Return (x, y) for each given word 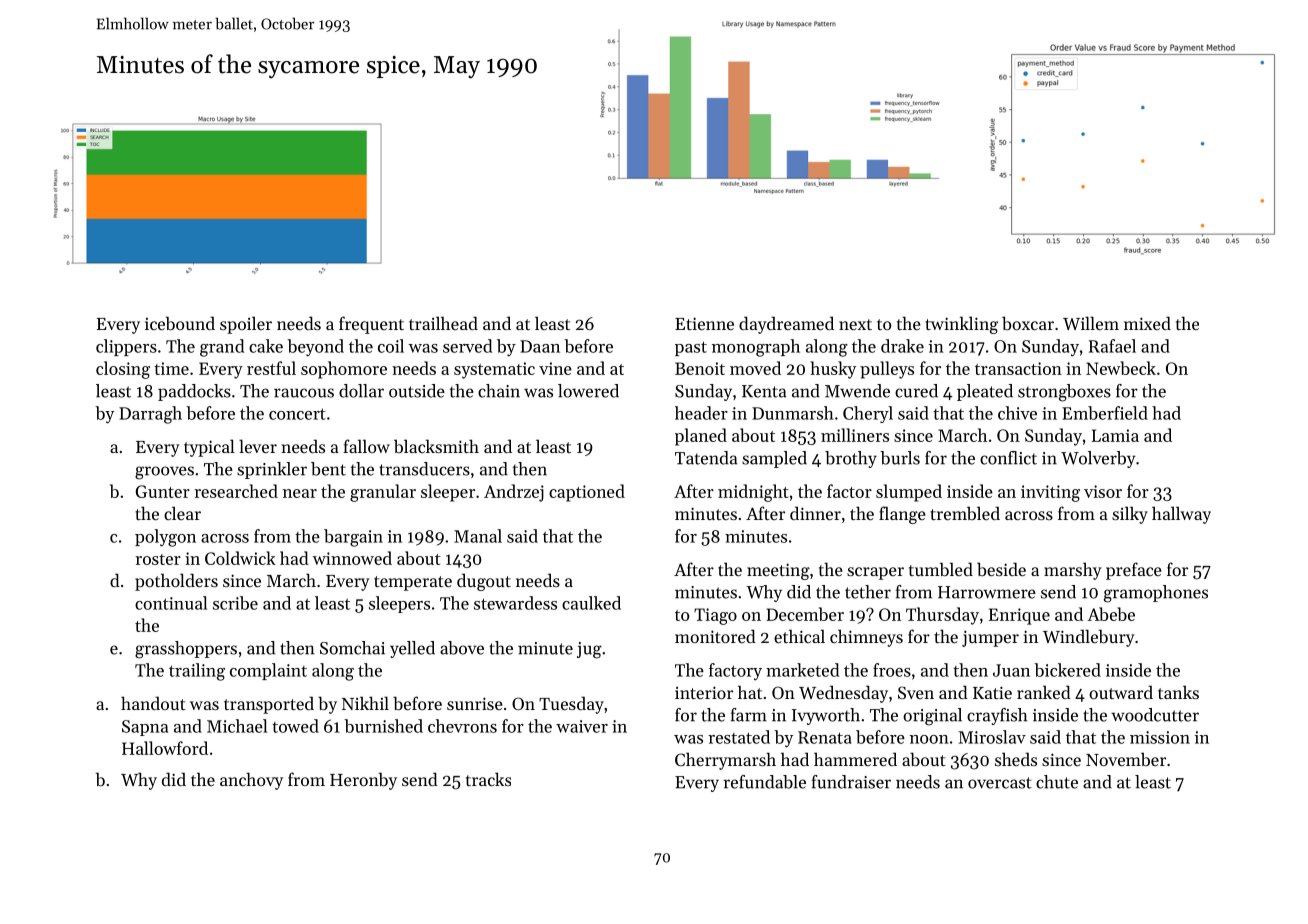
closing (123, 370)
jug (589, 650)
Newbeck (1121, 368)
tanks (1178, 692)
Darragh (150, 415)
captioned (587, 493)
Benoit (700, 368)
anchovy (251, 781)
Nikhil (365, 703)
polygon (165, 538)
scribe (235, 603)
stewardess (515, 603)
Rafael (1112, 346)
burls (900, 458)
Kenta (764, 391)
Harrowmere (987, 592)
